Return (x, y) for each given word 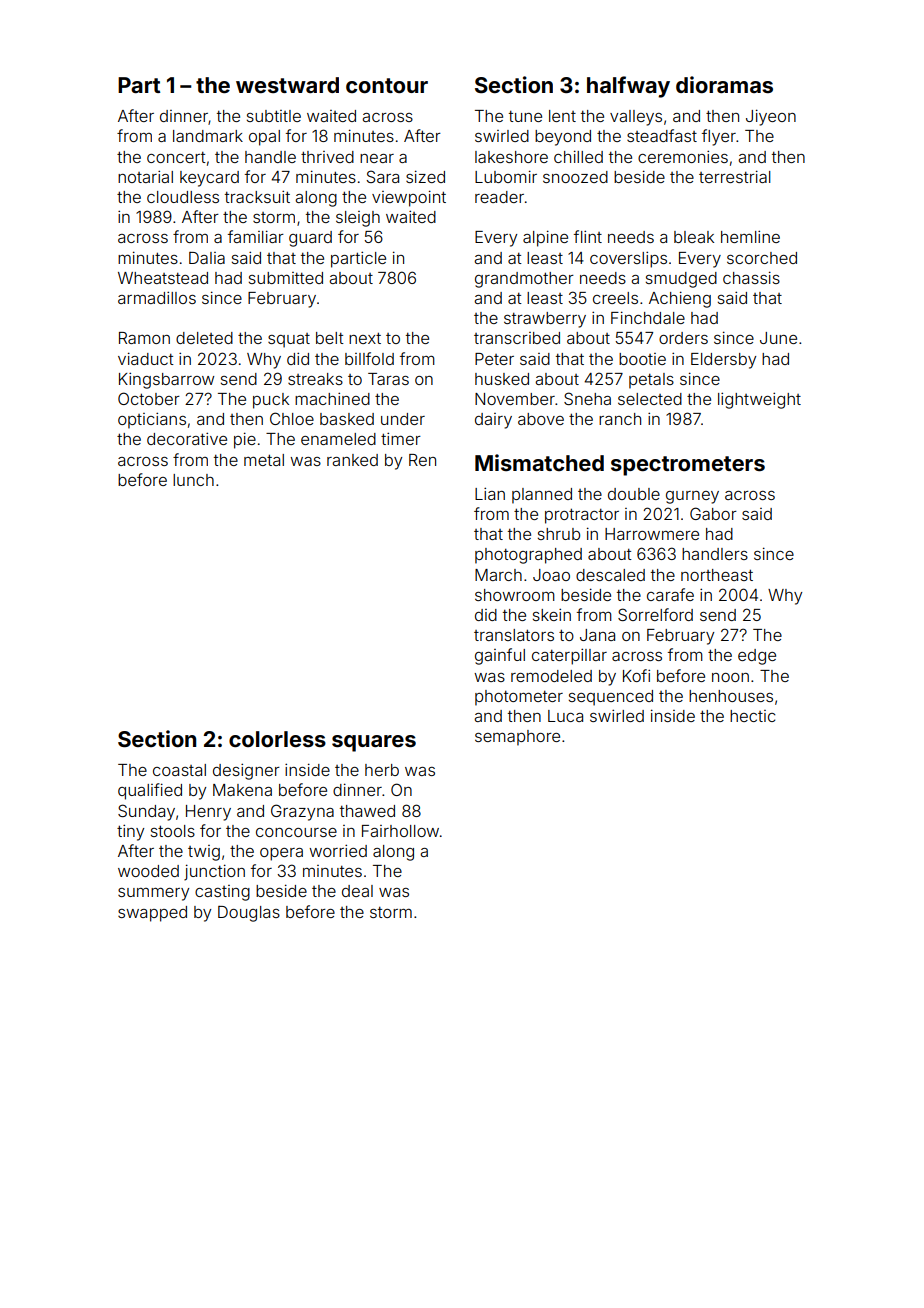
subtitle (274, 116)
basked (347, 419)
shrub (559, 534)
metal (264, 460)
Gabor (713, 513)
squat (289, 340)
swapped (152, 914)
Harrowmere (652, 534)
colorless (277, 739)
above (541, 419)
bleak (694, 237)
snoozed (575, 177)
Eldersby (723, 361)
